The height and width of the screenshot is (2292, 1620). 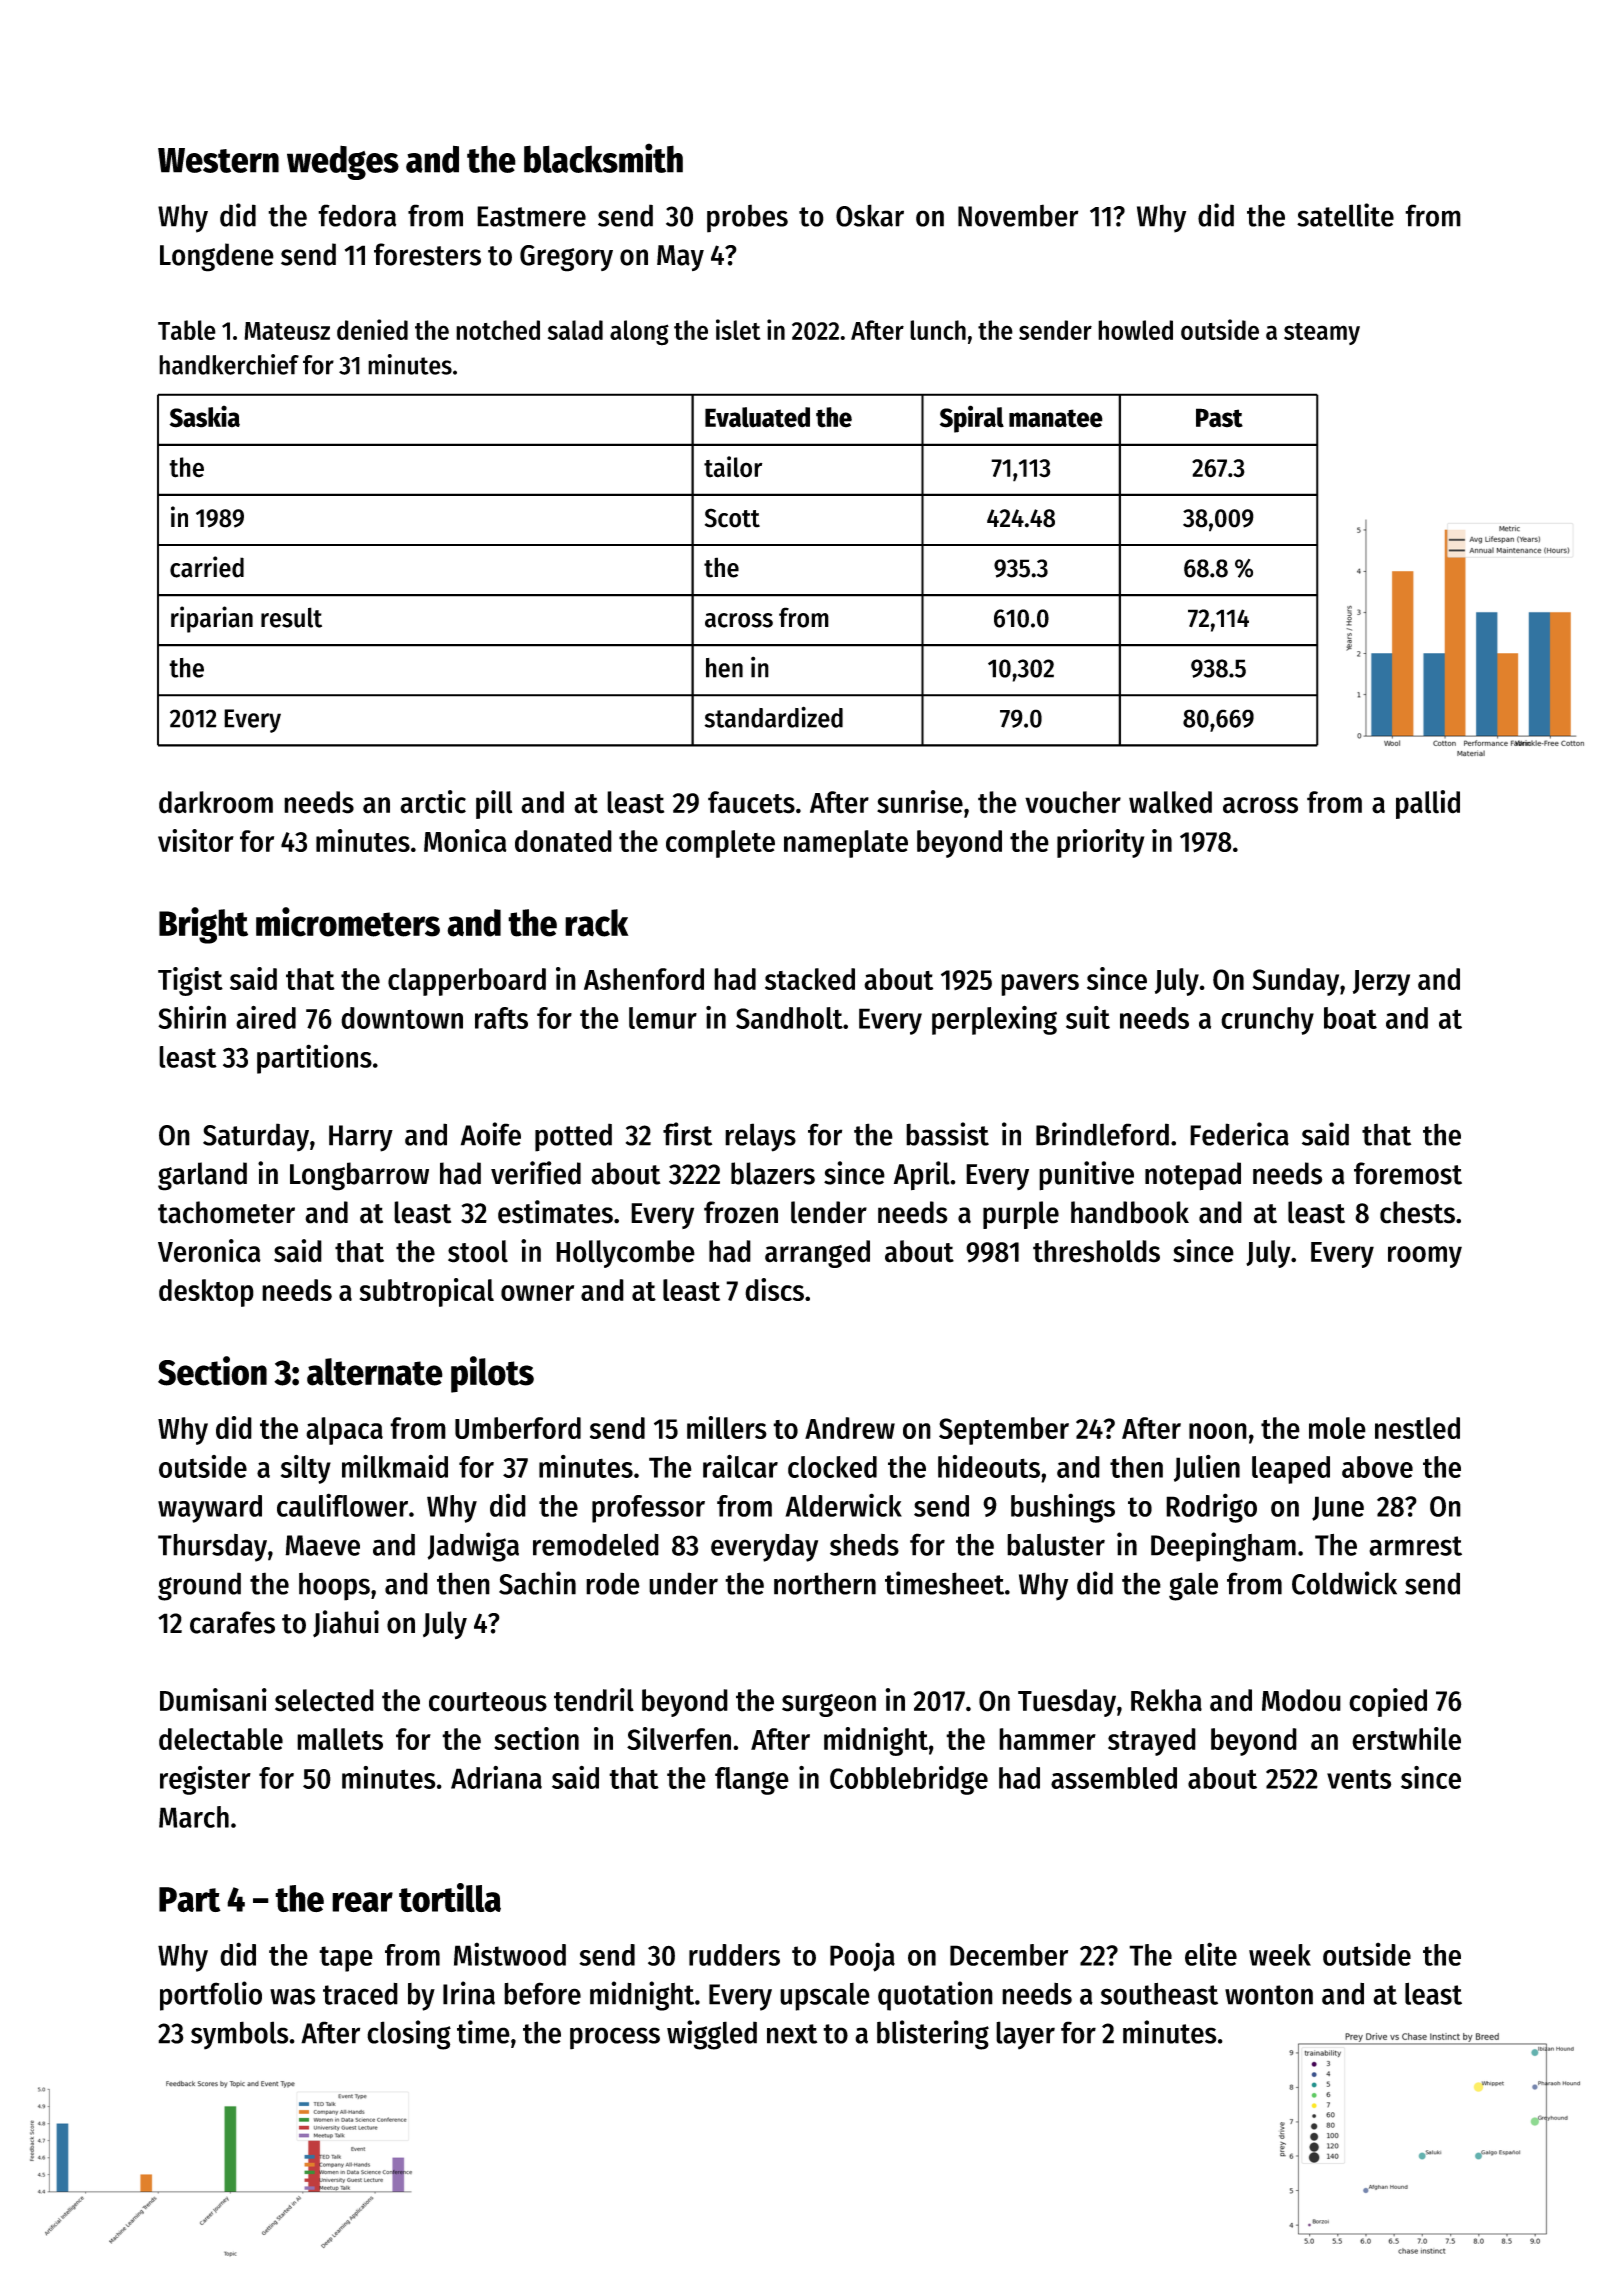 I want to click on boat, so click(x=1350, y=1018).
